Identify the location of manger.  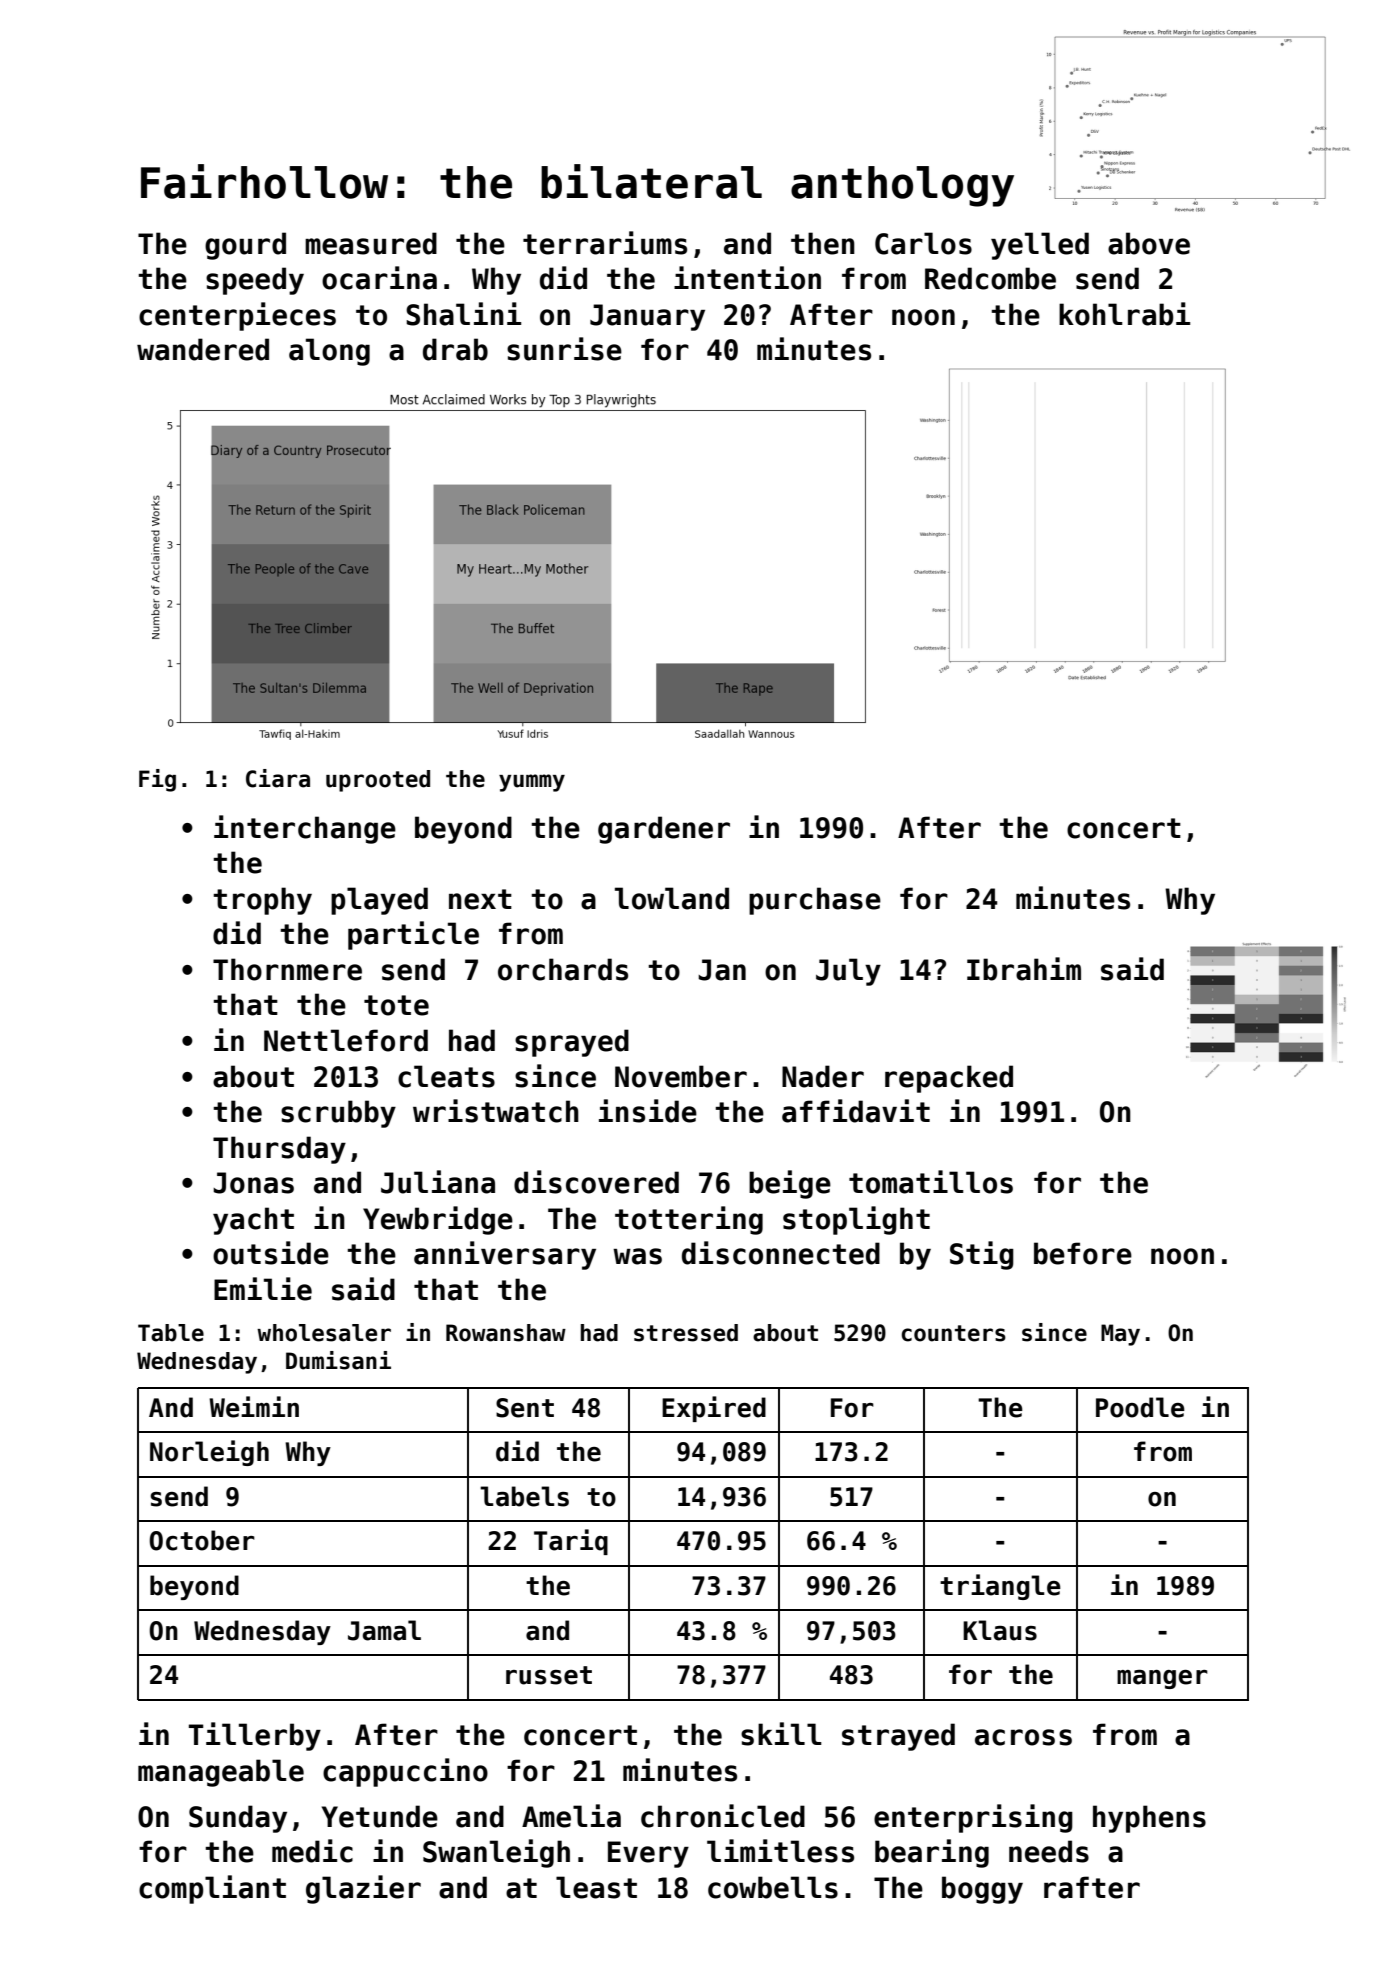
(1162, 1679).
